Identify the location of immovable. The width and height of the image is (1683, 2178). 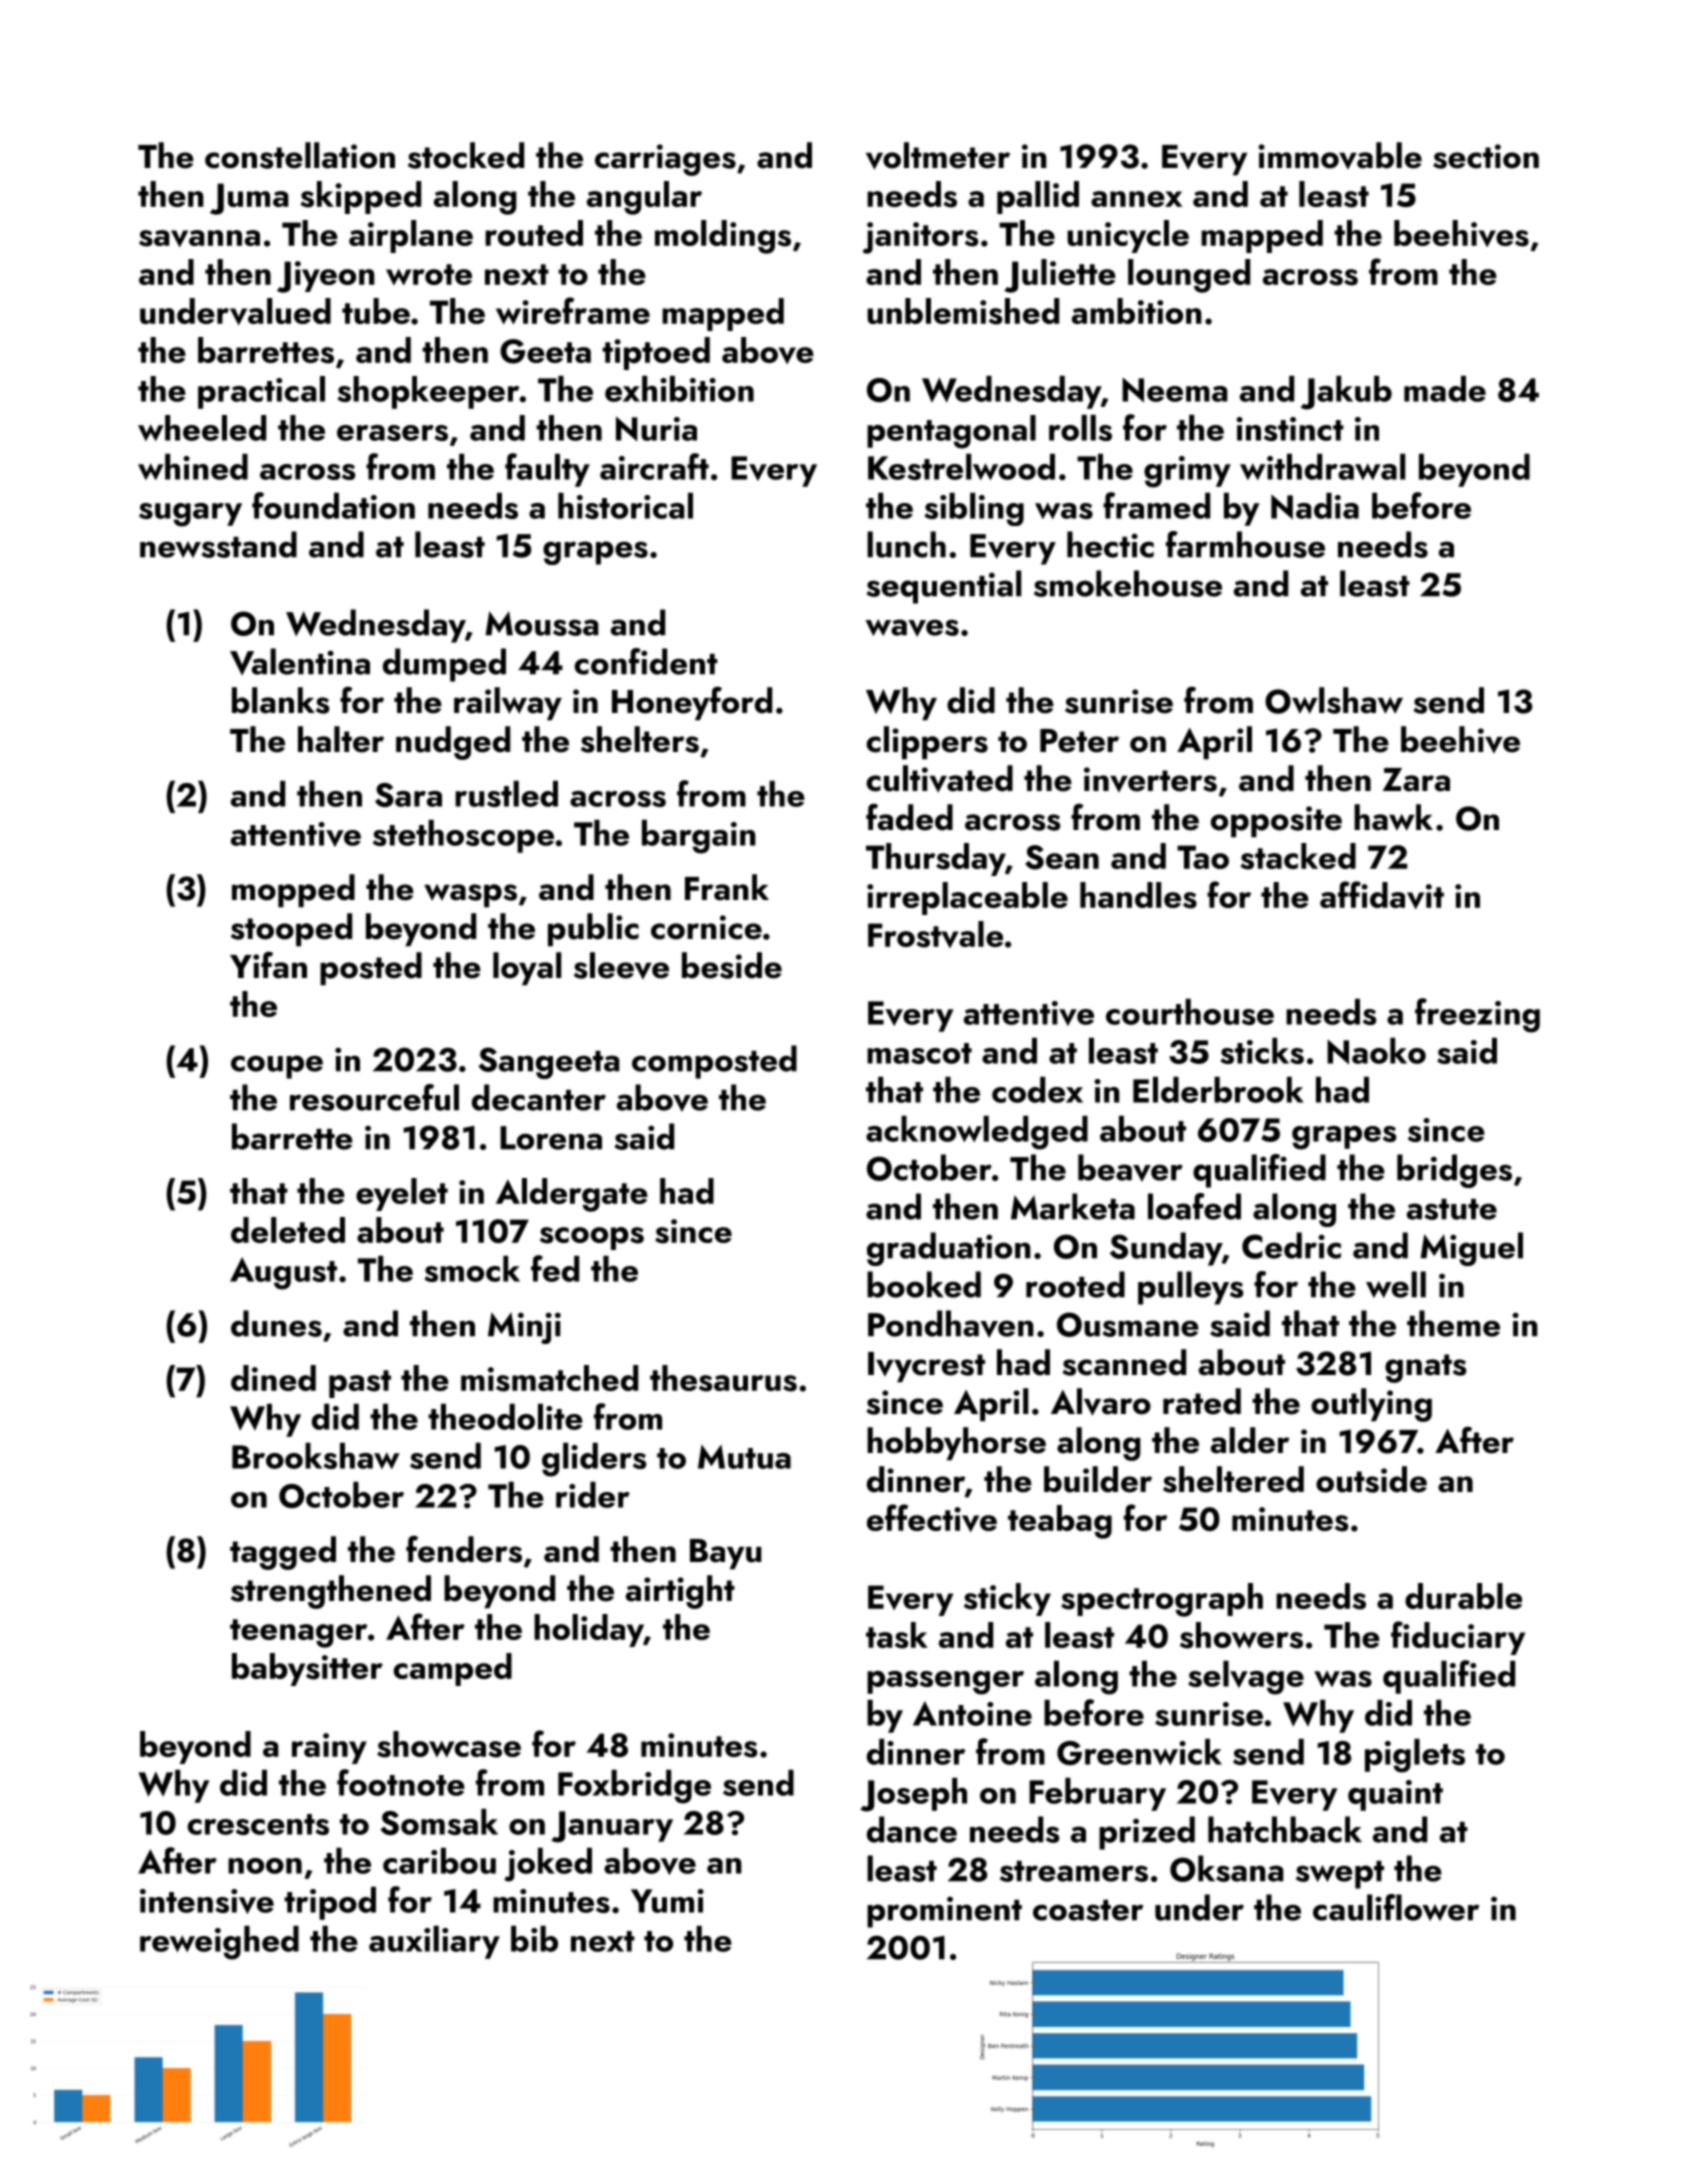
(1340, 155).
